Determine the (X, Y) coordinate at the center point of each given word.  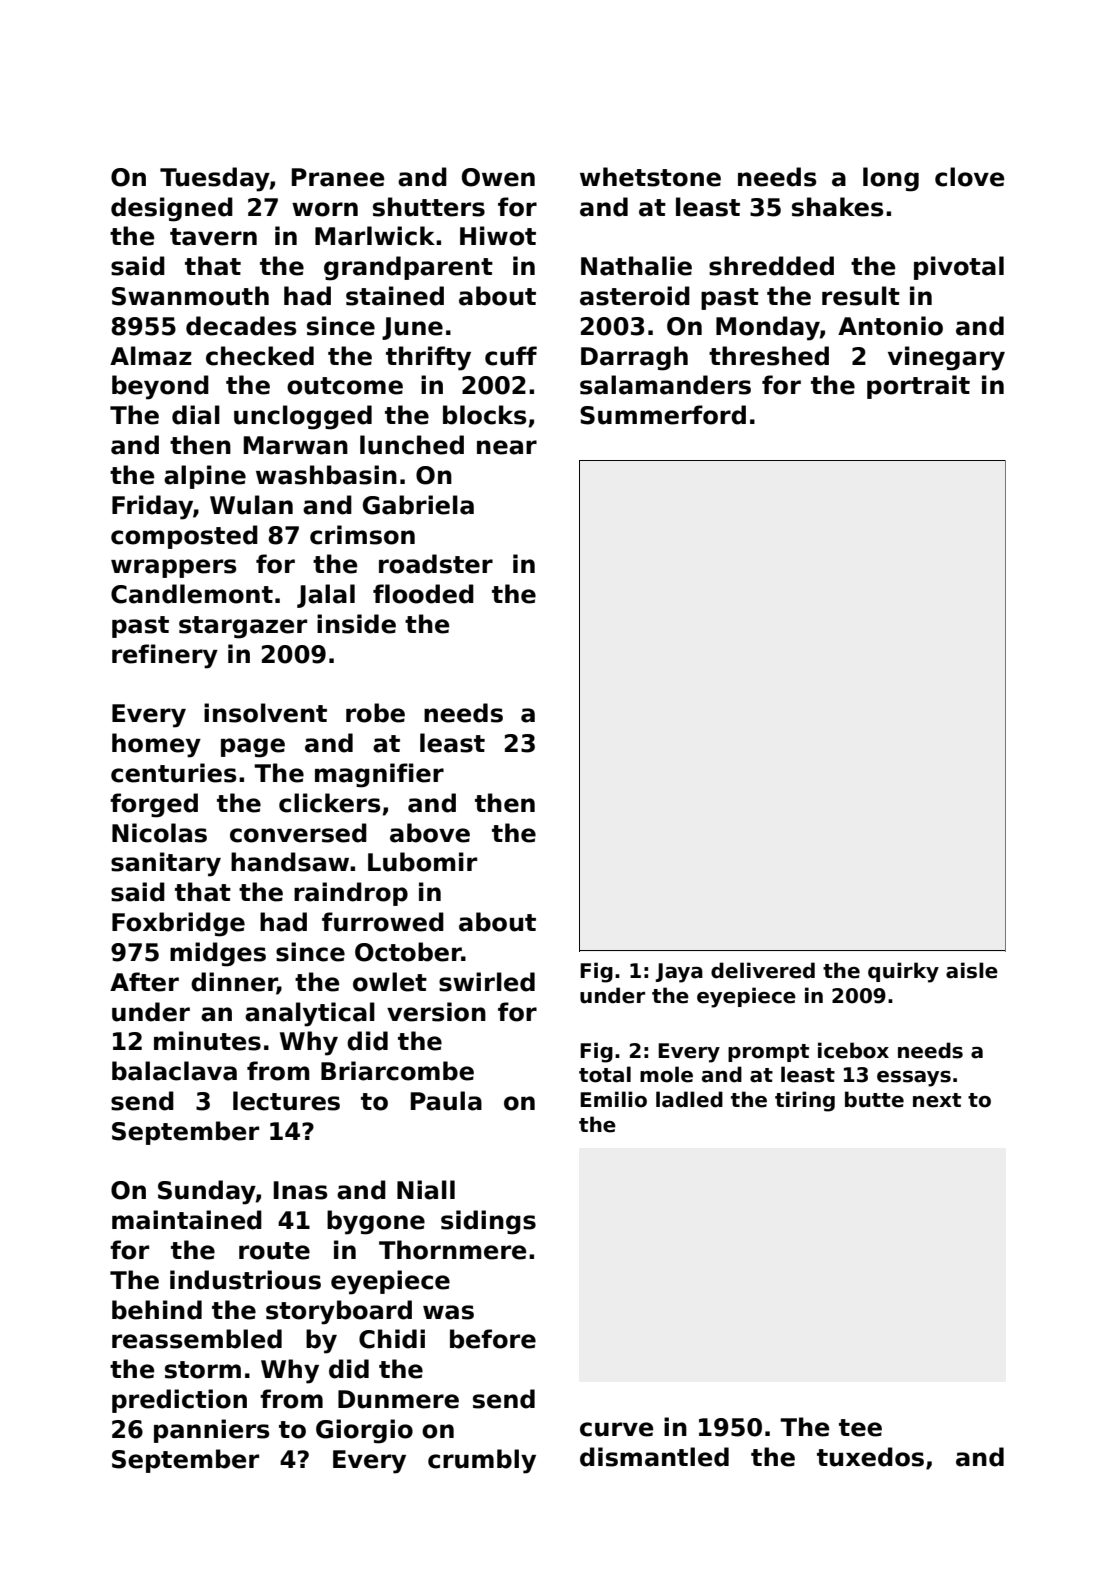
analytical (310, 1014)
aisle (972, 970)
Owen (498, 177)
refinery (165, 656)
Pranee (338, 177)
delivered (763, 970)
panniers (211, 1431)
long (891, 179)
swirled (487, 982)
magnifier (379, 775)
